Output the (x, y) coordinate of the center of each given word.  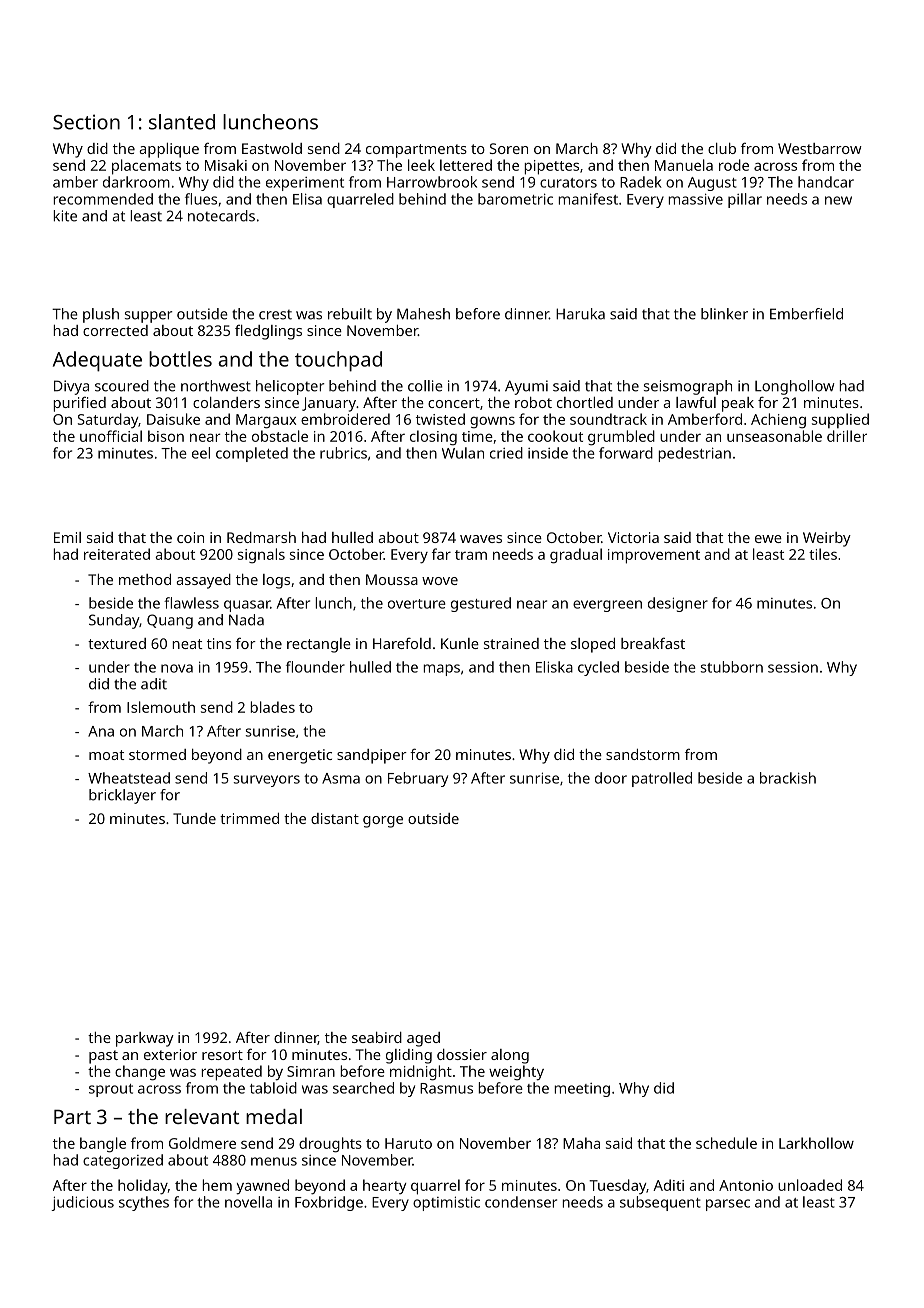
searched (363, 1088)
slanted (182, 122)
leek (421, 165)
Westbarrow (820, 148)
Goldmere (202, 1143)
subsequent (660, 1203)
